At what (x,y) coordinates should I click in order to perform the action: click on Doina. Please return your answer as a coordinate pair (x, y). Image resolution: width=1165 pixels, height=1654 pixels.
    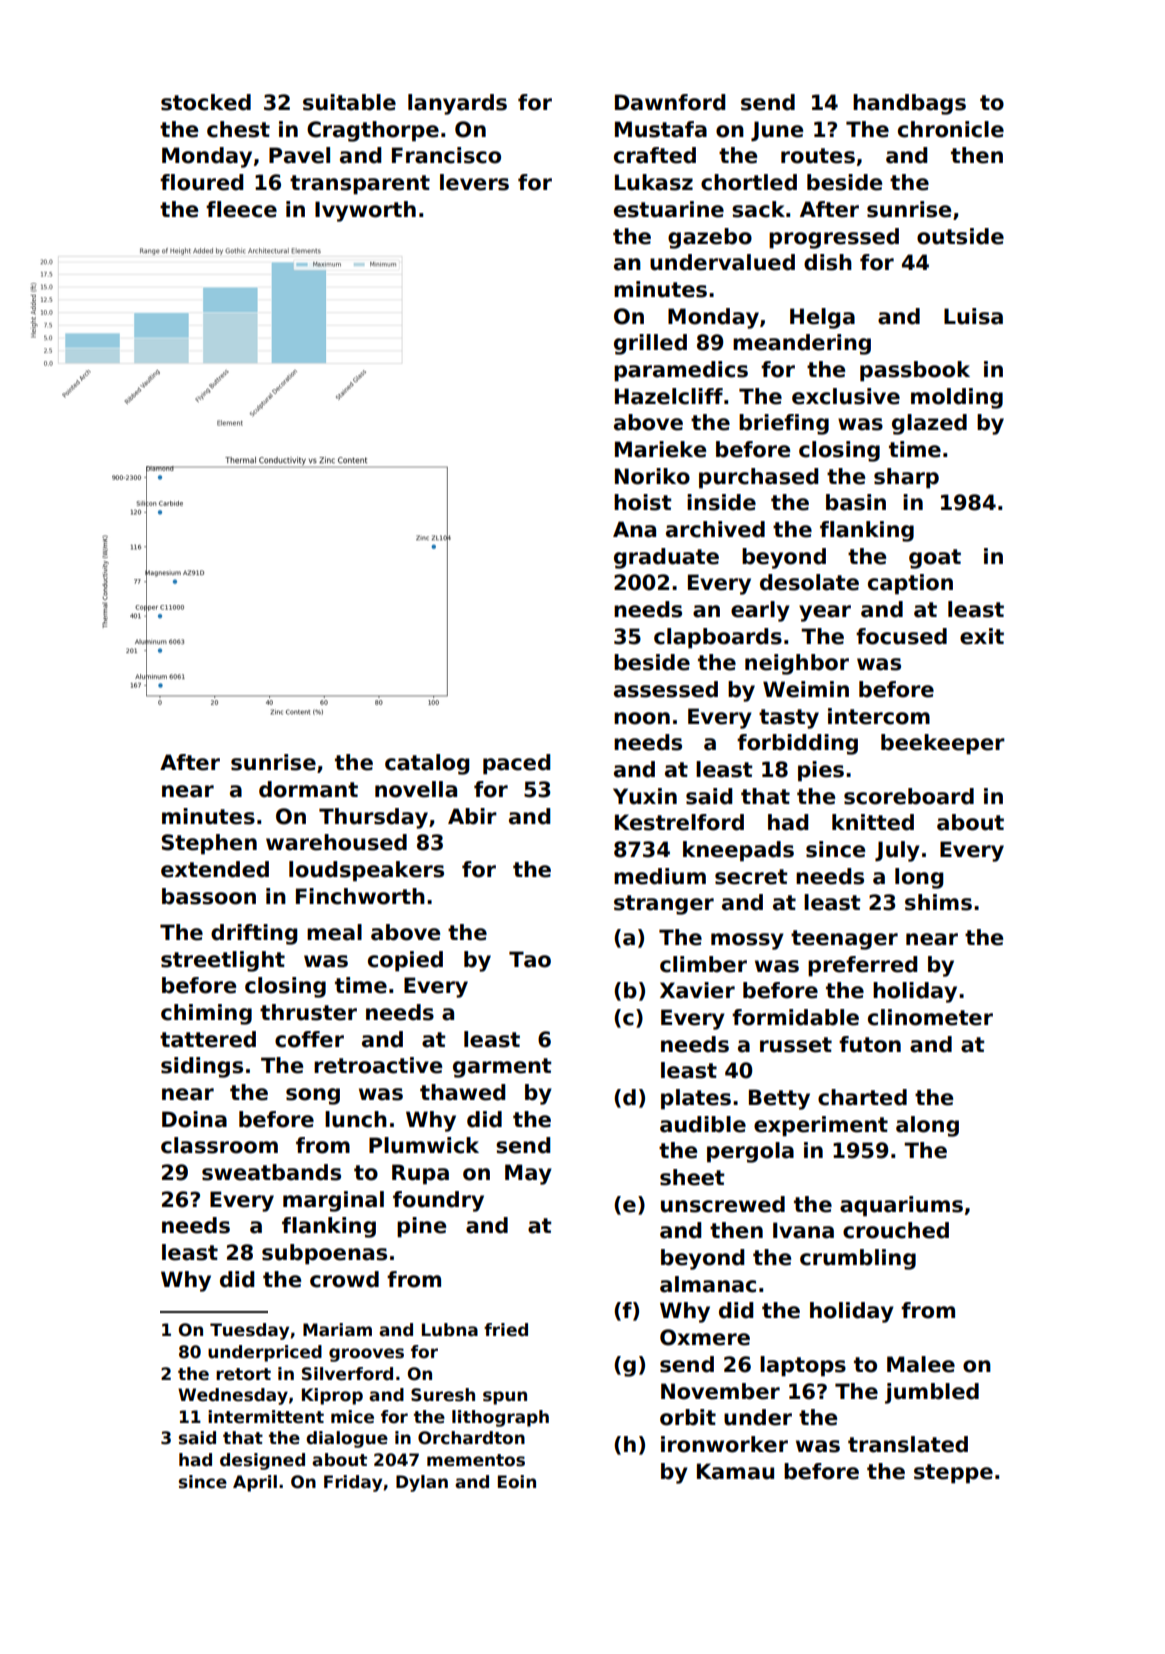
    Looking at the image, I should click on (194, 1119).
